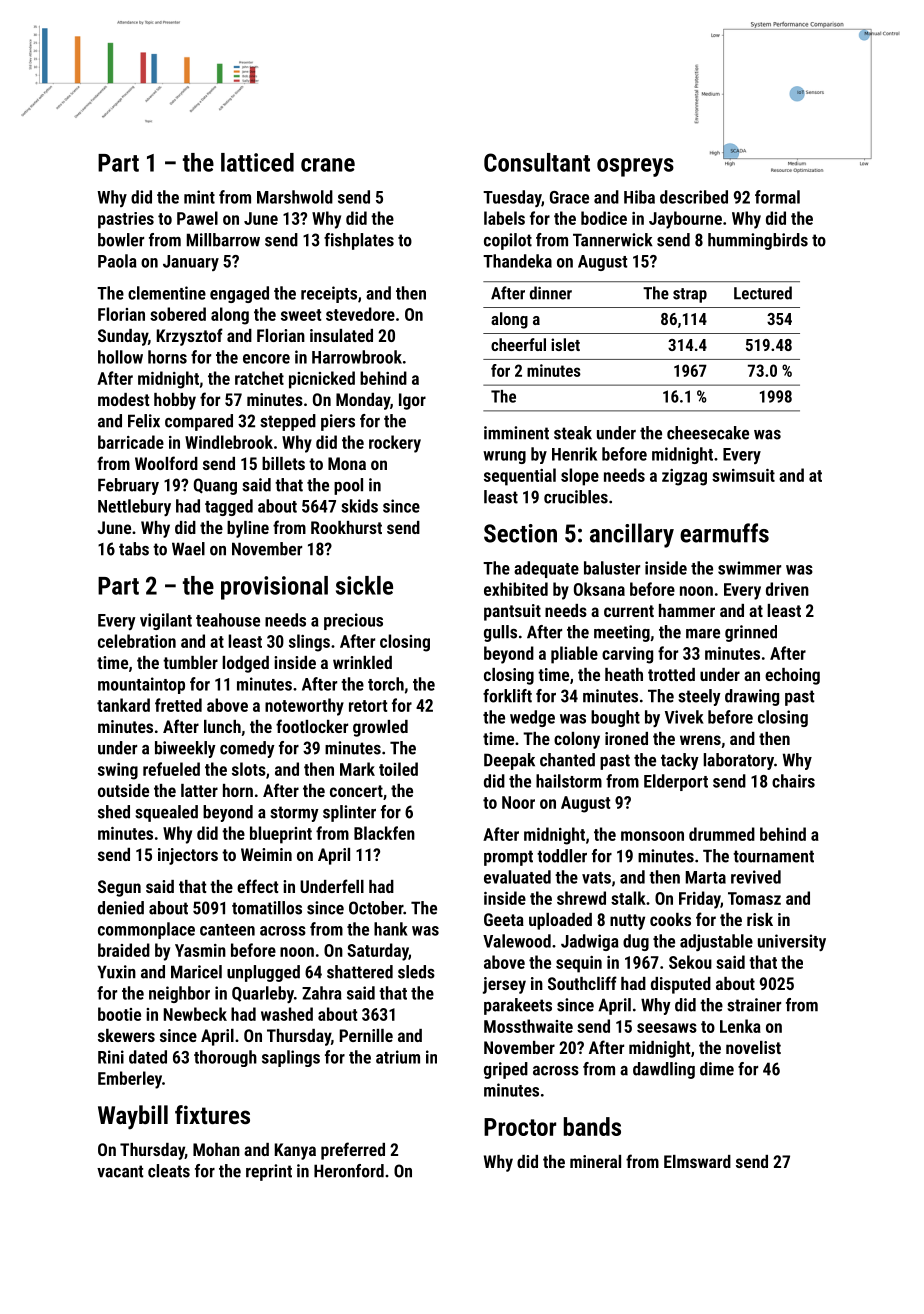 The height and width of the document is (1314, 924). Describe the element at coordinates (134, 507) in the document. I see `Nettlebury` at that location.
